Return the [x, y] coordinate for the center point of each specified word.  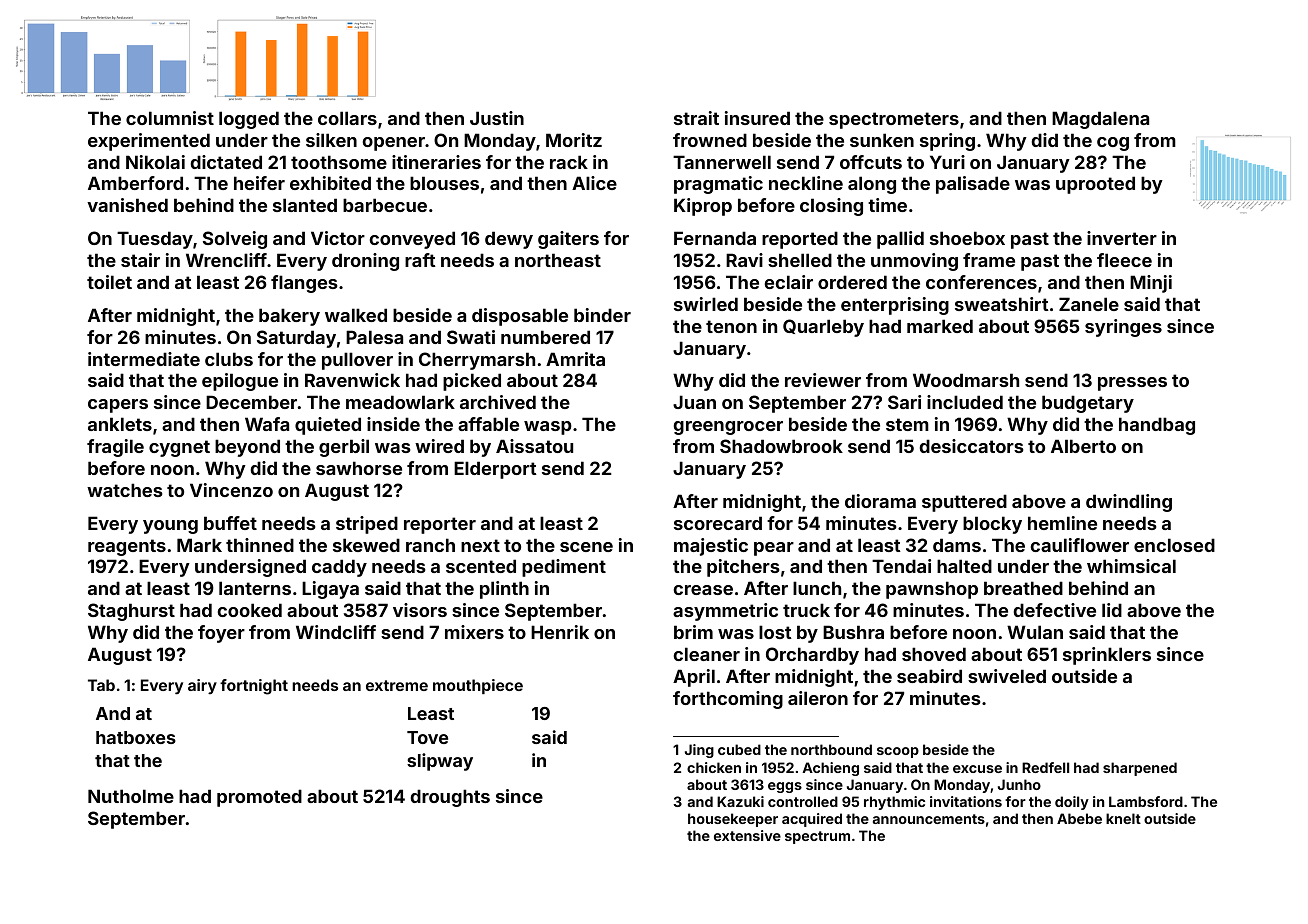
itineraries [436, 162]
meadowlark [400, 402]
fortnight [254, 687]
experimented [149, 142]
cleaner [707, 654]
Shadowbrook [781, 446]
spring [947, 142]
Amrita [575, 359]
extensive [747, 835]
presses [1132, 384]
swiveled [1007, 676]
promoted [259, 798]
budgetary [1088, 404]
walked [356, 315]
